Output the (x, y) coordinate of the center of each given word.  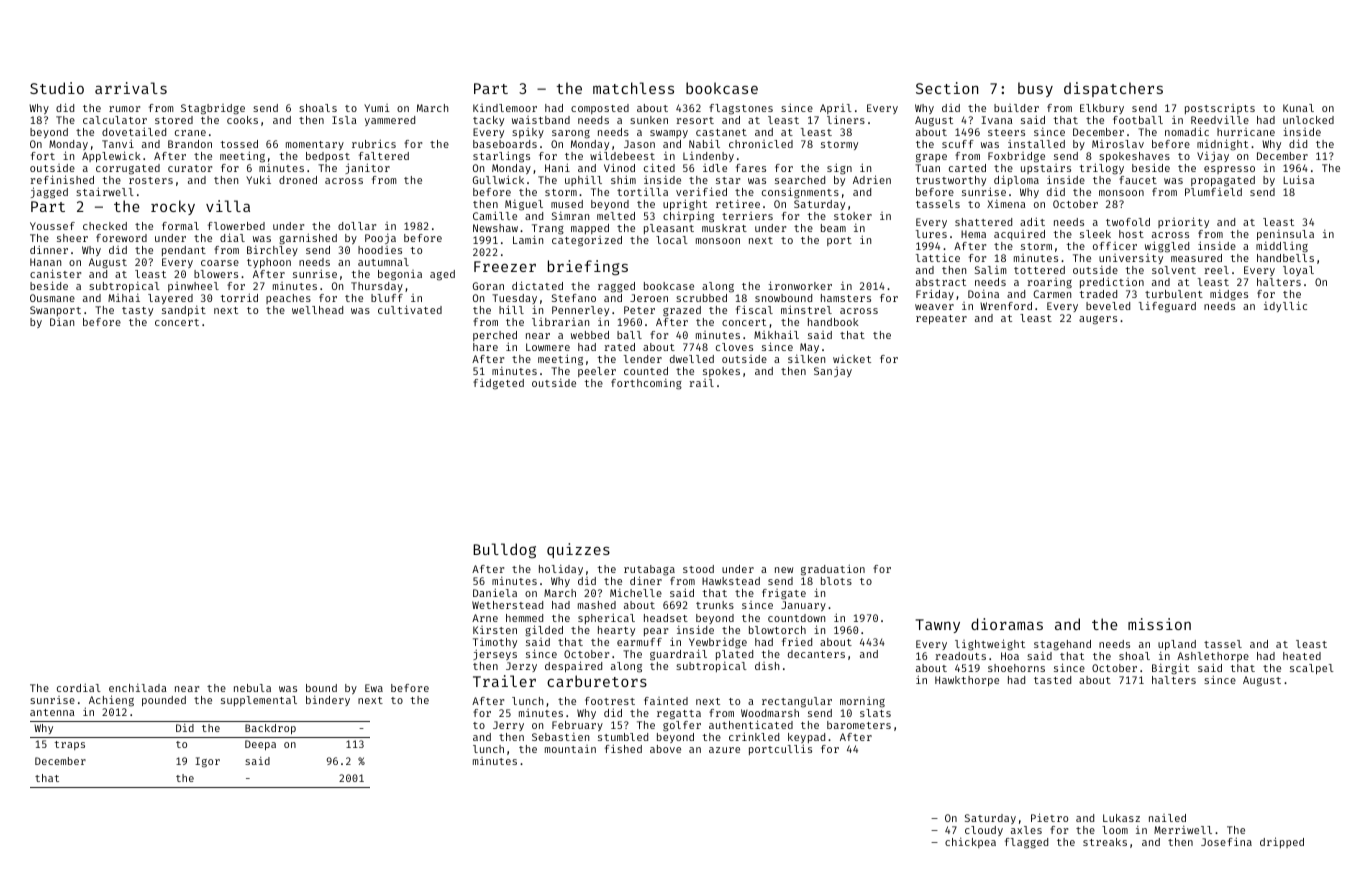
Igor (207, 762)
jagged (49, 193)
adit (1032, 221)
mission (1159, 624)
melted (616, 216)
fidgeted (498, 384)
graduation (833, 570)
